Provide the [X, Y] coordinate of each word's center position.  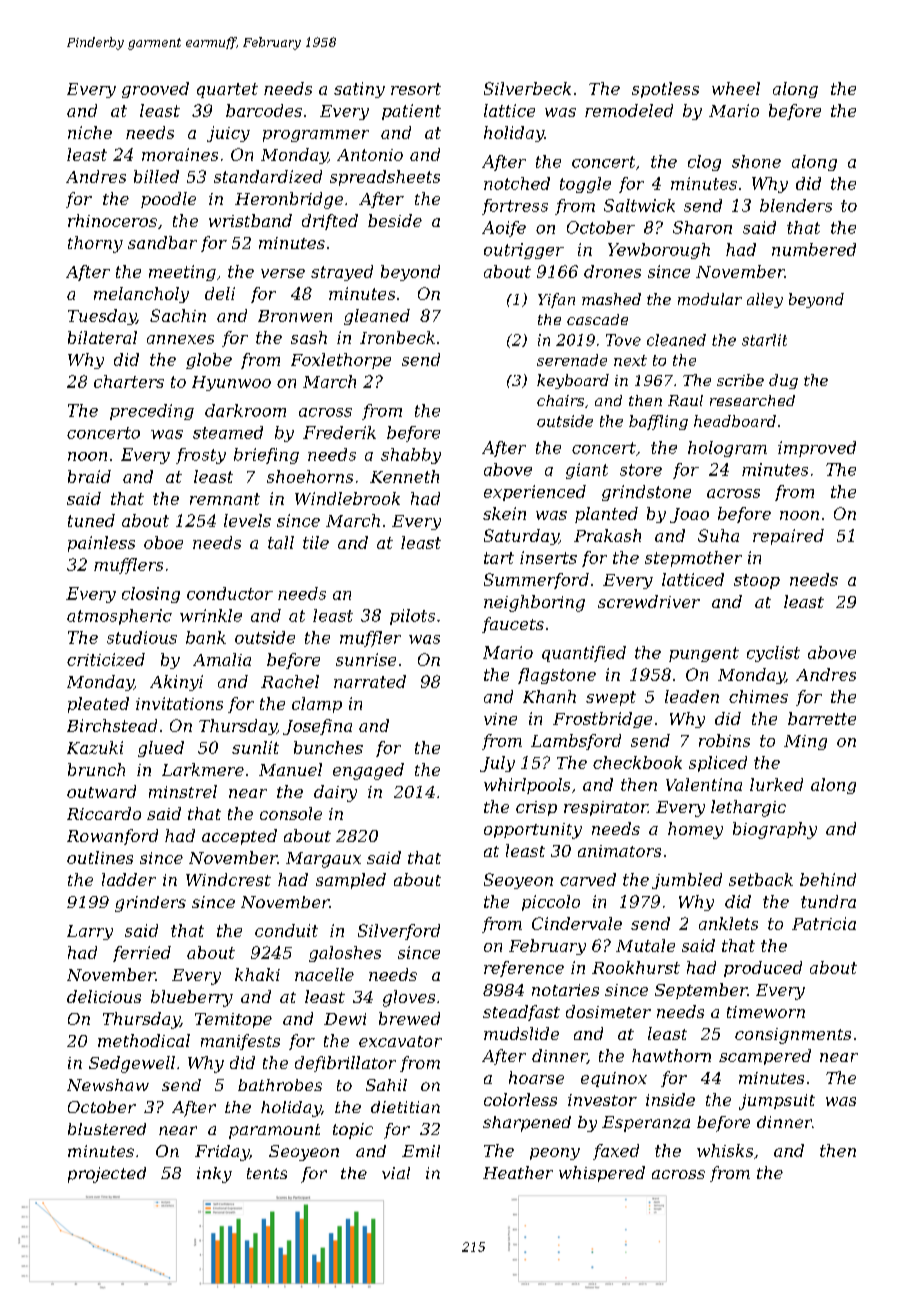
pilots [412, 617]
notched [517, 183]
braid [89, 476]
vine [500, 719]
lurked [776, 784]
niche [90, 132]
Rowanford [112, 837]
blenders [796, 205]
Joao [689, 515]
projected [107, 1175]
